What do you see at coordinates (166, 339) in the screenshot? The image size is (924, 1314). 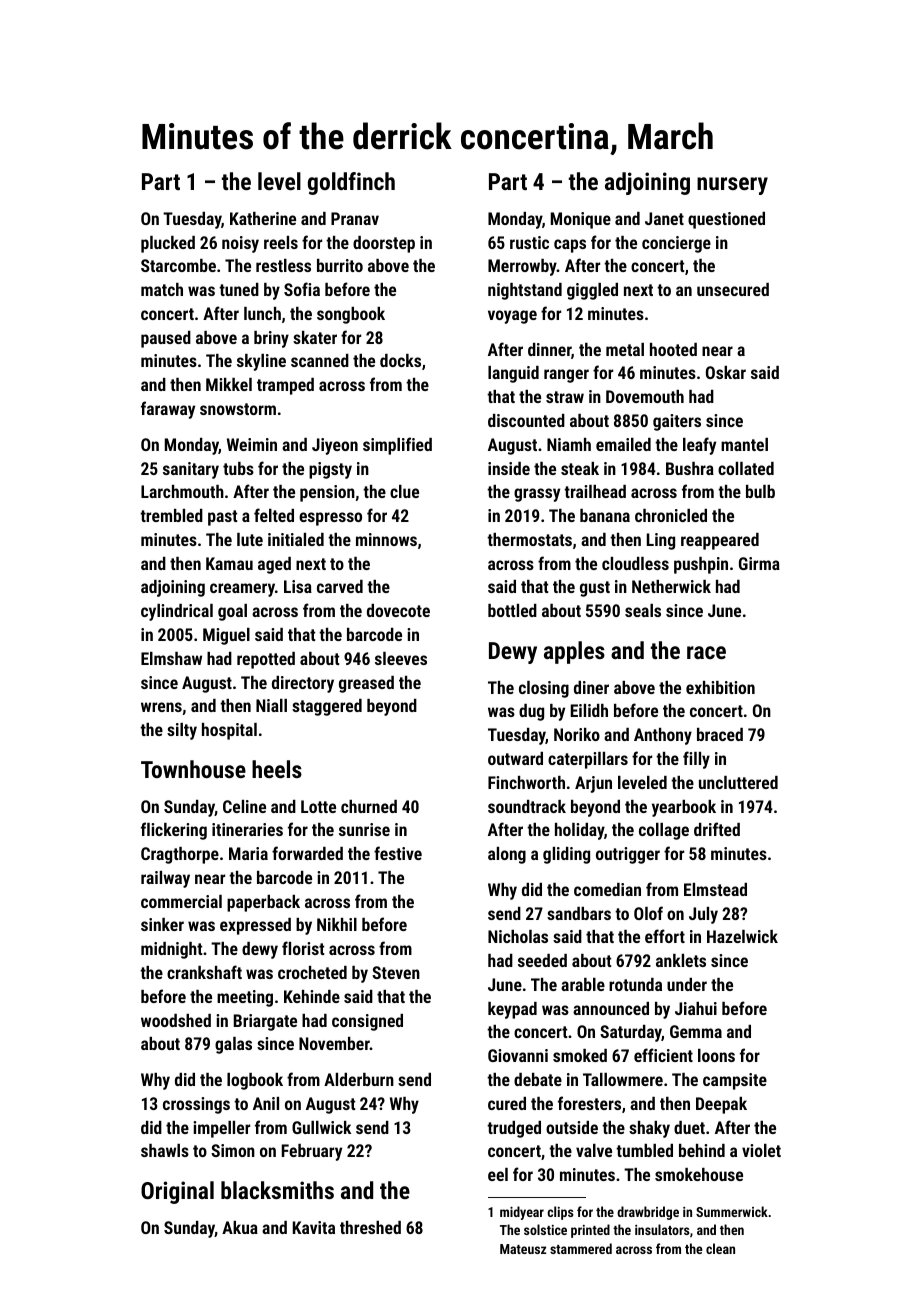 I see `paused` at bounding box center [166, 339].
